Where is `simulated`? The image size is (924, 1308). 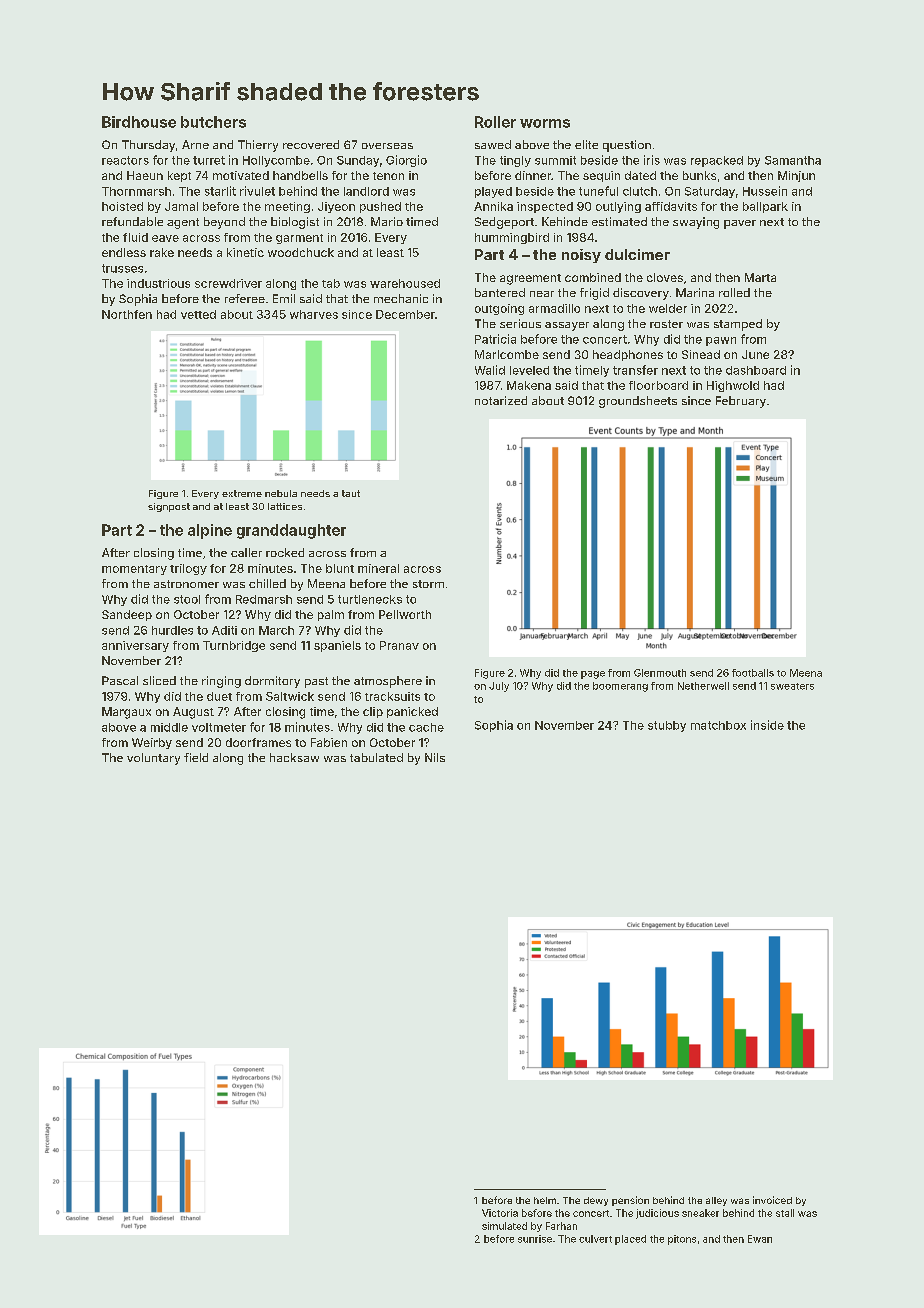
simulated is located at coordinates (504, 1226).
